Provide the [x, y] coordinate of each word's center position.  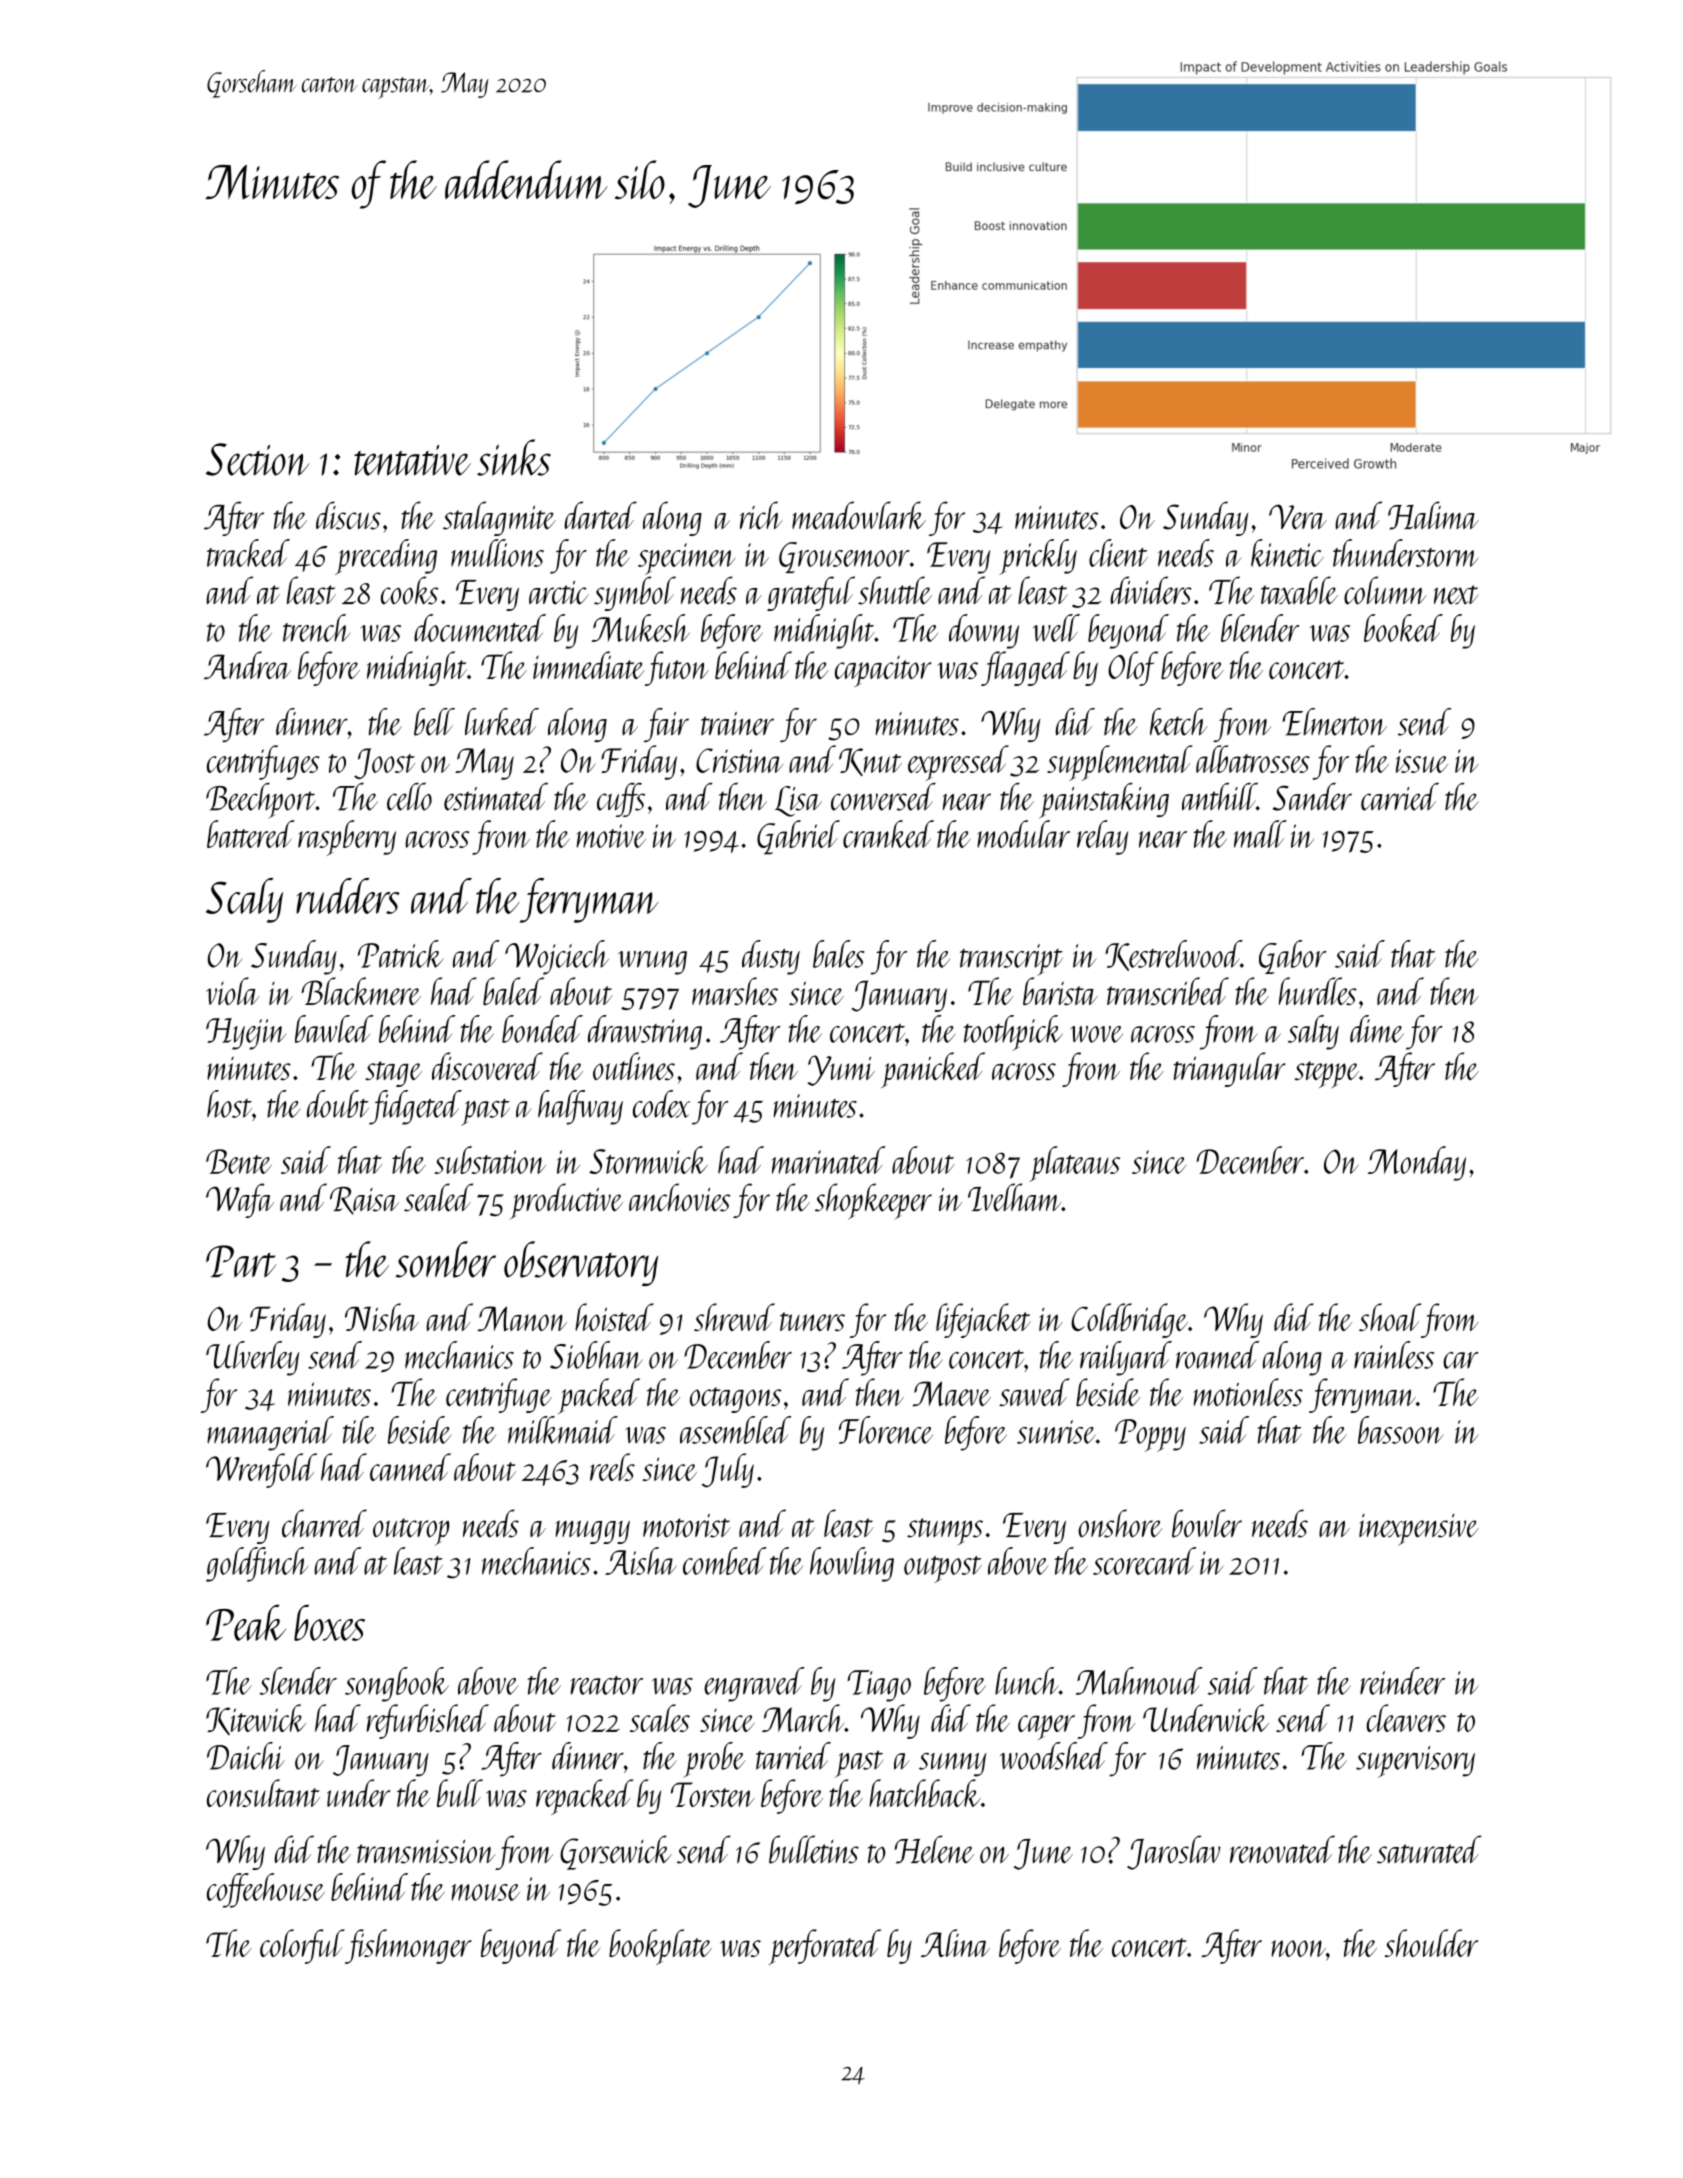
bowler [1207, 1523]
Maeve [952, 1394]
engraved [754, 1684]
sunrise [1056, 1432]
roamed [1217, 1355]
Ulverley [253, 1358]
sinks [514, 457]
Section [257, 459]
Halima [1433, 515]
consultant [263, 1793]
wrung [652, 963]
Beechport [260, 801]
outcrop [411, 1531]
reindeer [1402, 1681]
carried [1400, 797]
